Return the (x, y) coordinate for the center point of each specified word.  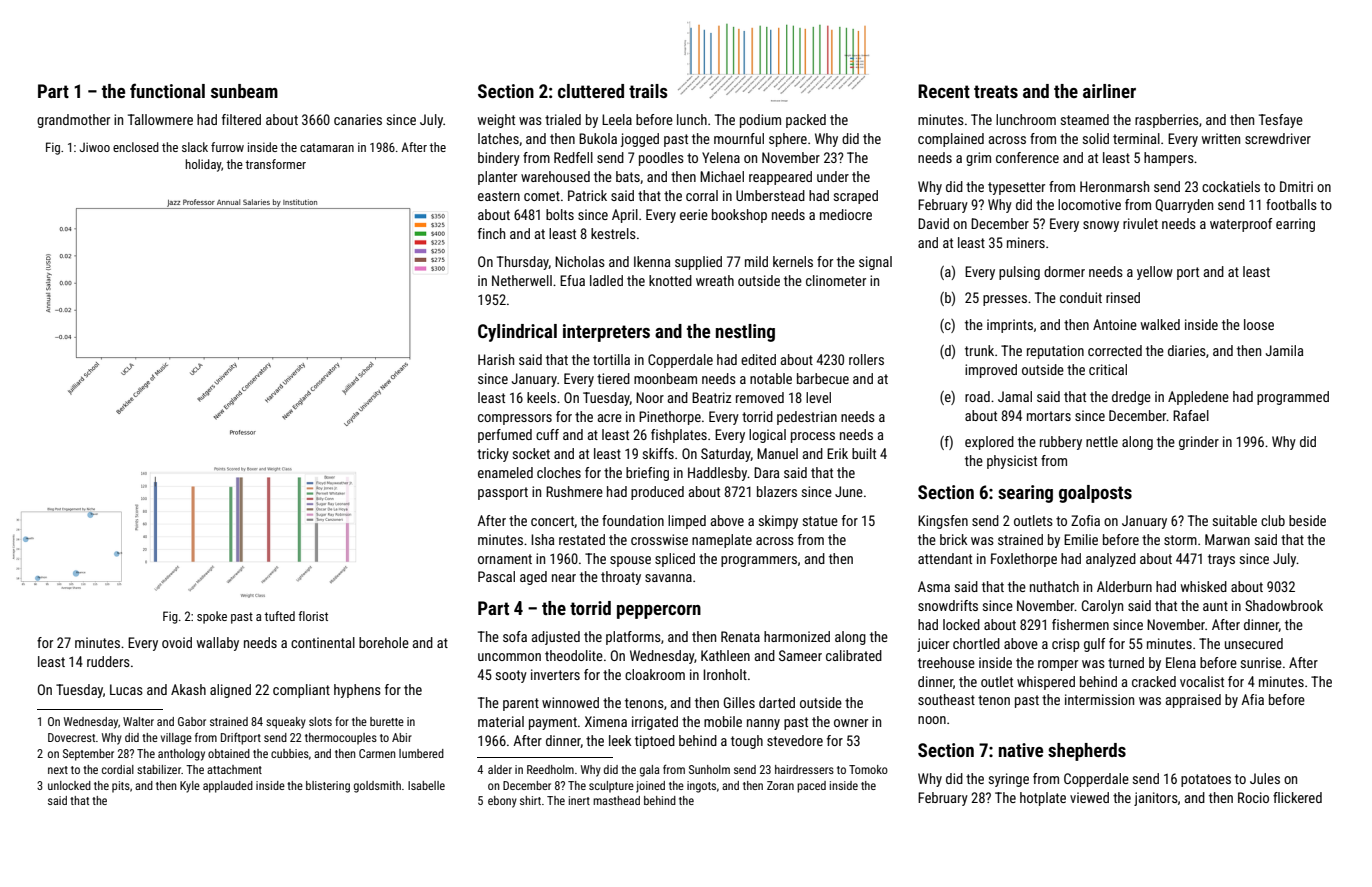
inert (579, 800)
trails (648, 91)
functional (167, 90)
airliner (1109, 91)
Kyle (190, 787)
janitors (1156, 799)
